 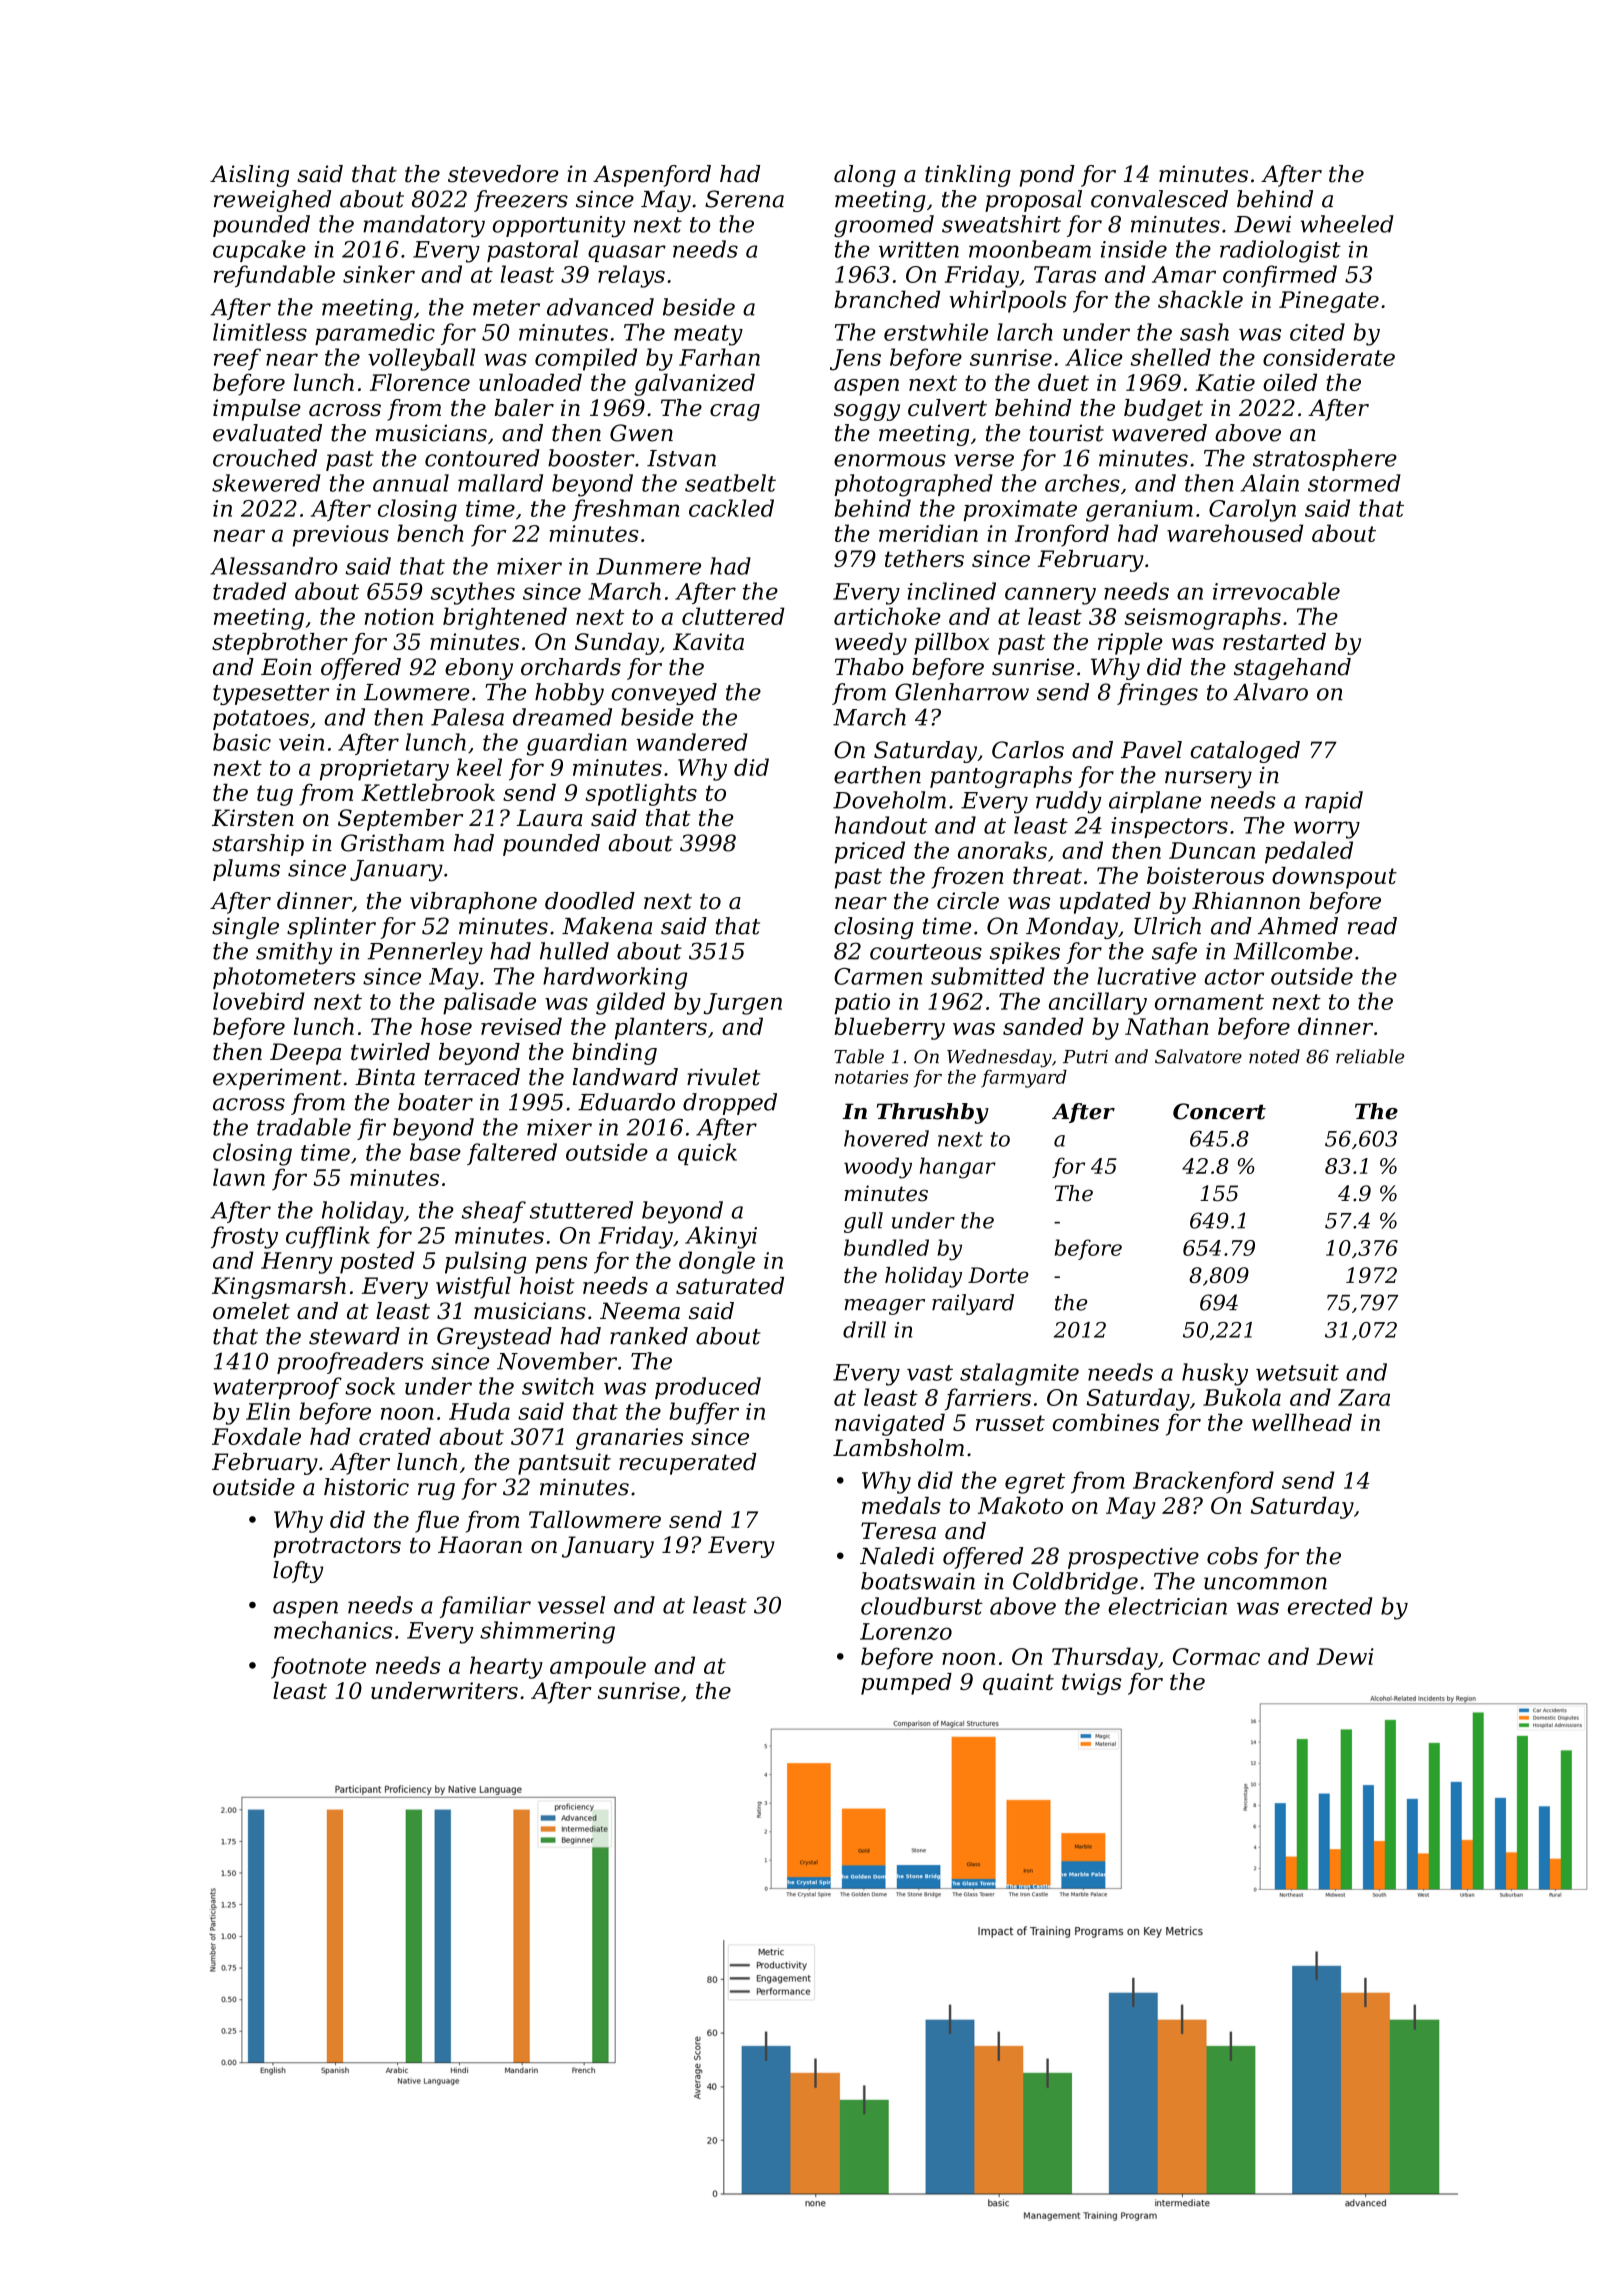 I want to click on Elin, so click(x=268, y=1411).
